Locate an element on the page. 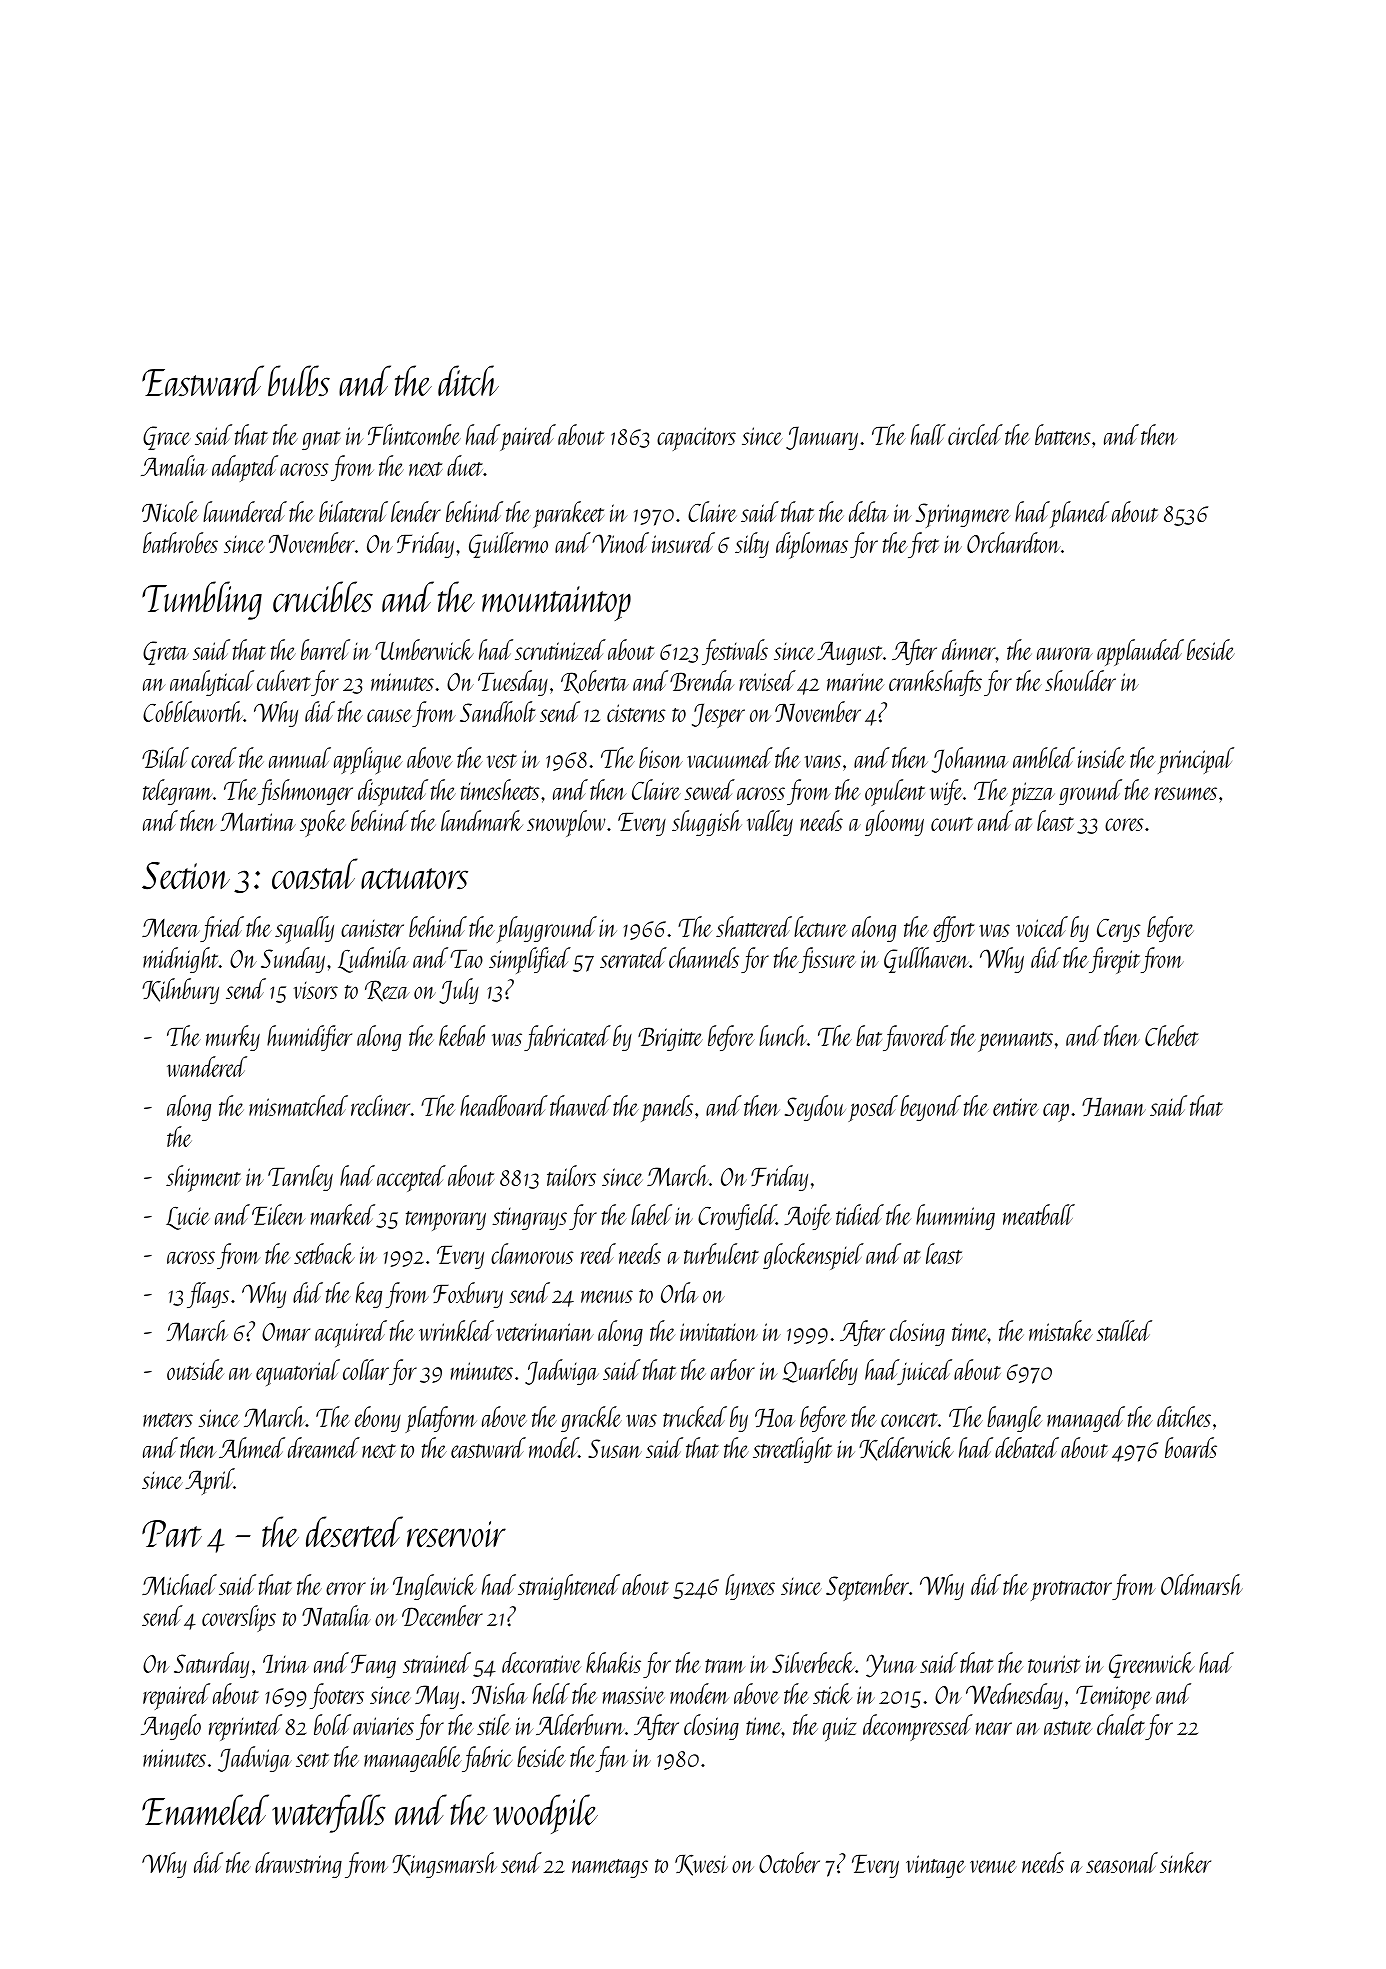 The width and height of the image is (1386, 1969). stingrays is located at coordinates (529, 1219).
